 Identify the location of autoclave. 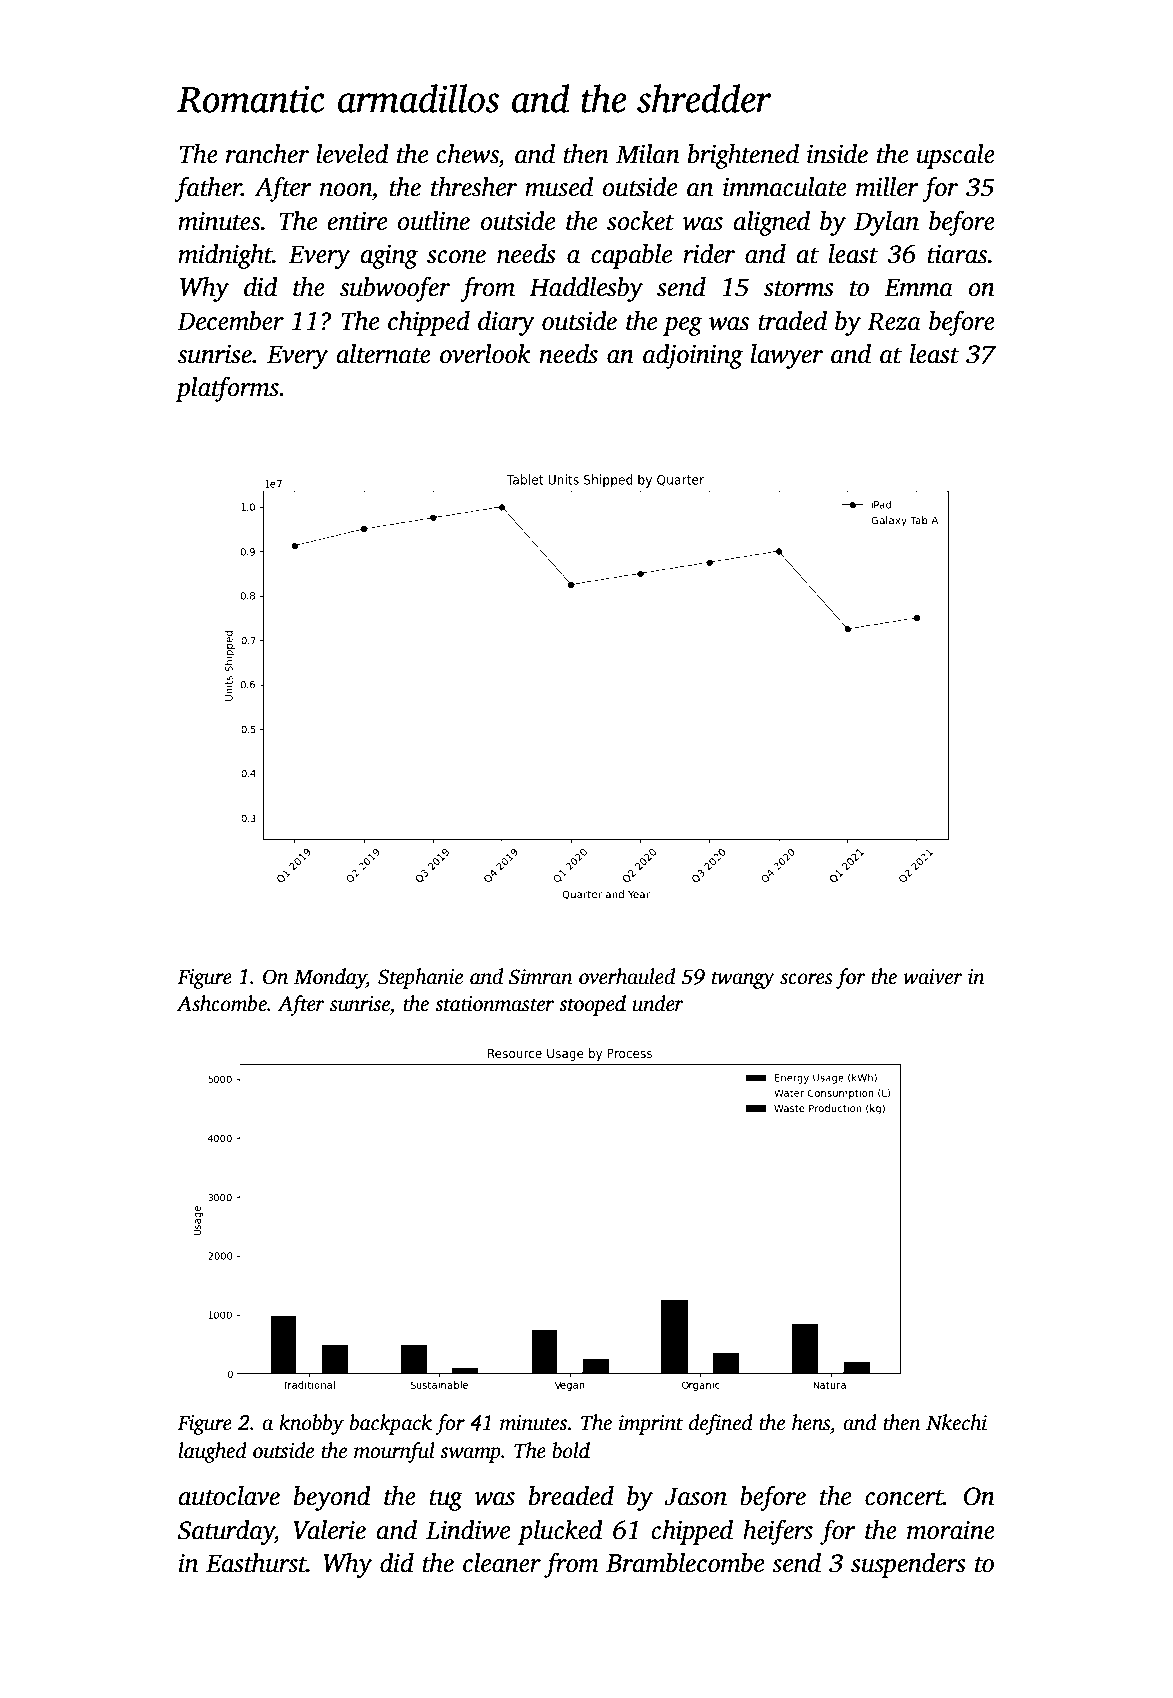
(229, 1496).
